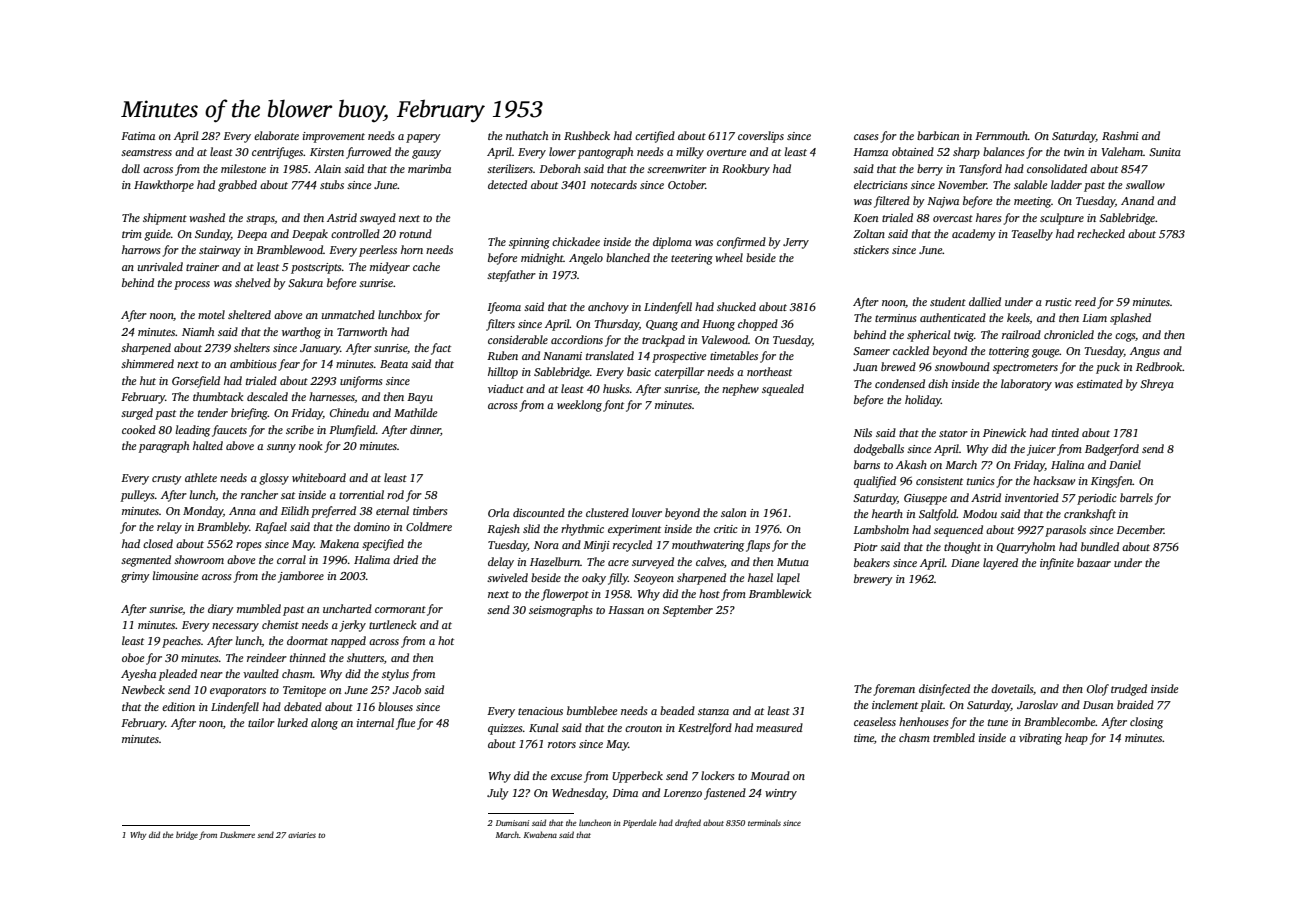 This document has height=924, width=1308. What do you see at coordinates (165, 219) in the document?
I see `shipment` at bounding box center [165, 219].
